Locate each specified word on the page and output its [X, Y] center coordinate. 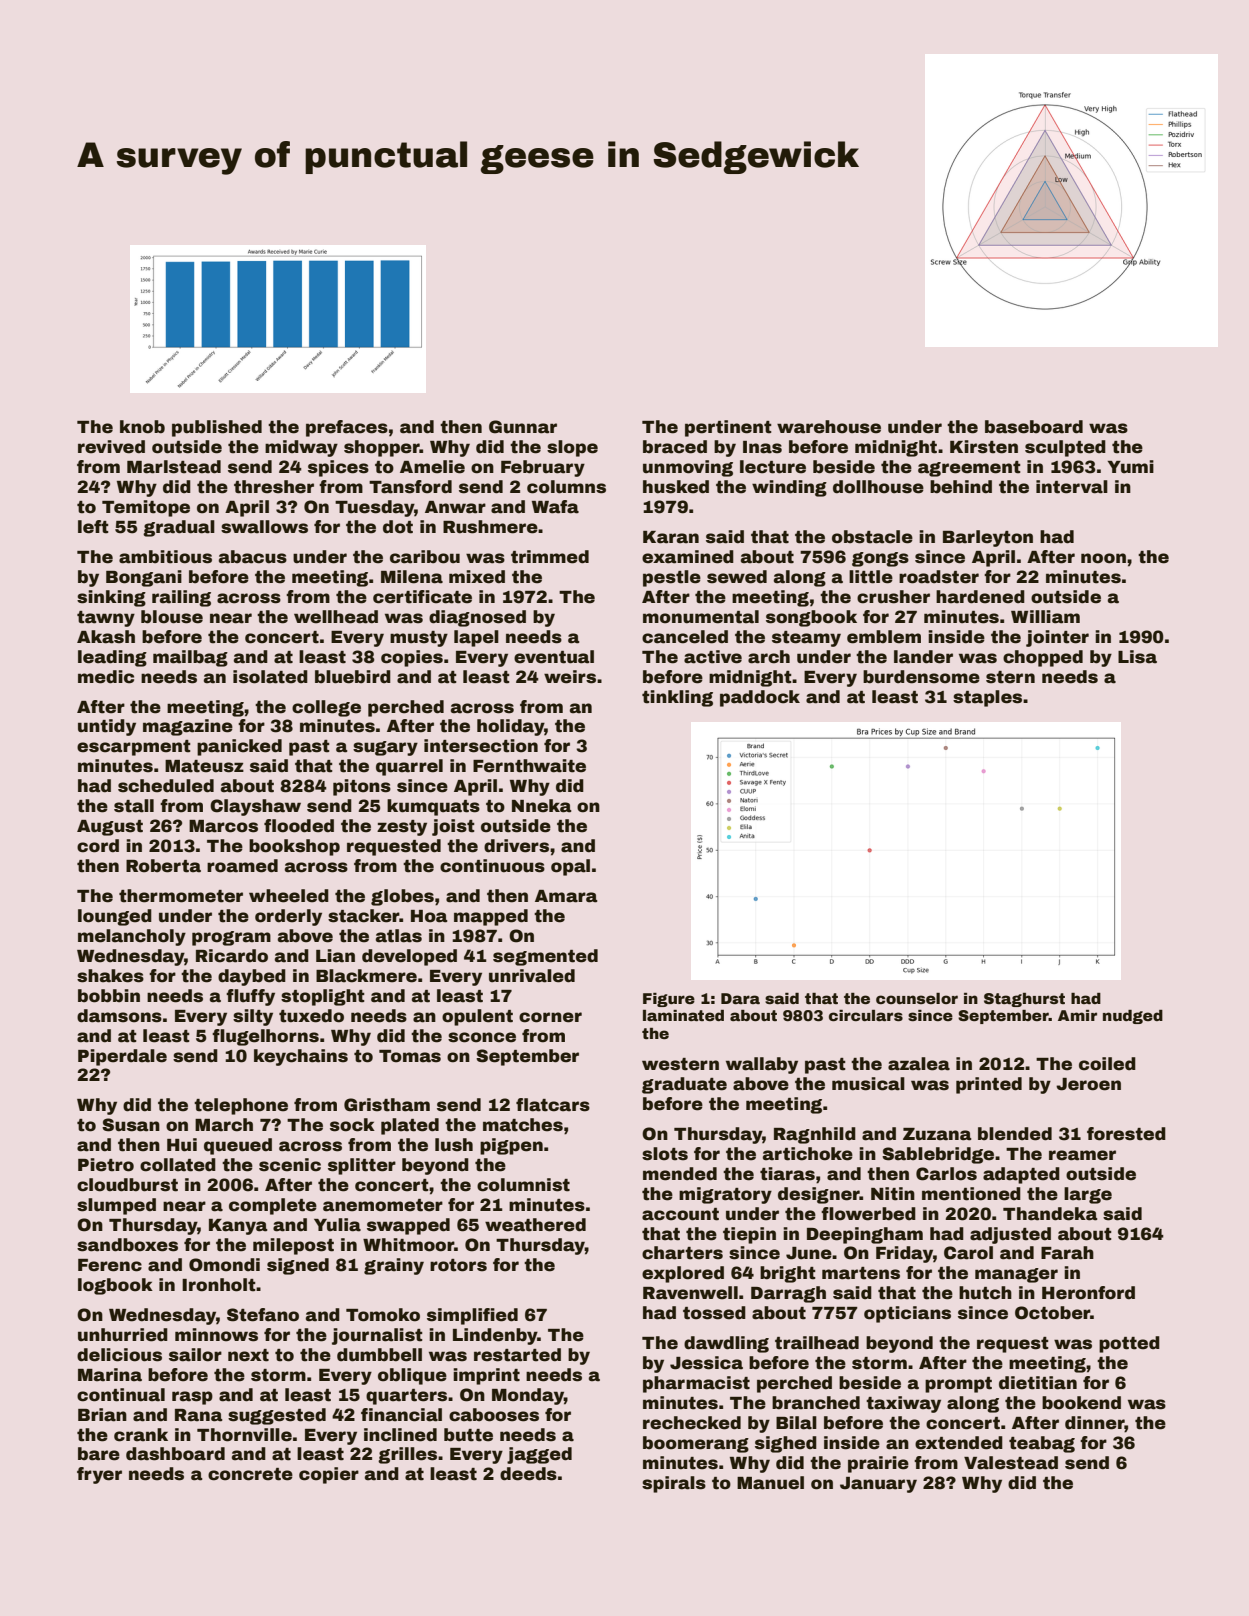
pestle [672, 578]
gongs [880, 559]
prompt [958, 1385]
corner [550, 1017]
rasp [192, 1398]
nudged [1133, 1017]
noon [1103, 558]
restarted [517, 1355]
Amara [566, 896]
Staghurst [1024, 1000]
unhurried [123, 1335]
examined [688, 557]
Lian [335, 956]
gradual [179, 528]
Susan [131, 1125]
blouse [172, 617]
